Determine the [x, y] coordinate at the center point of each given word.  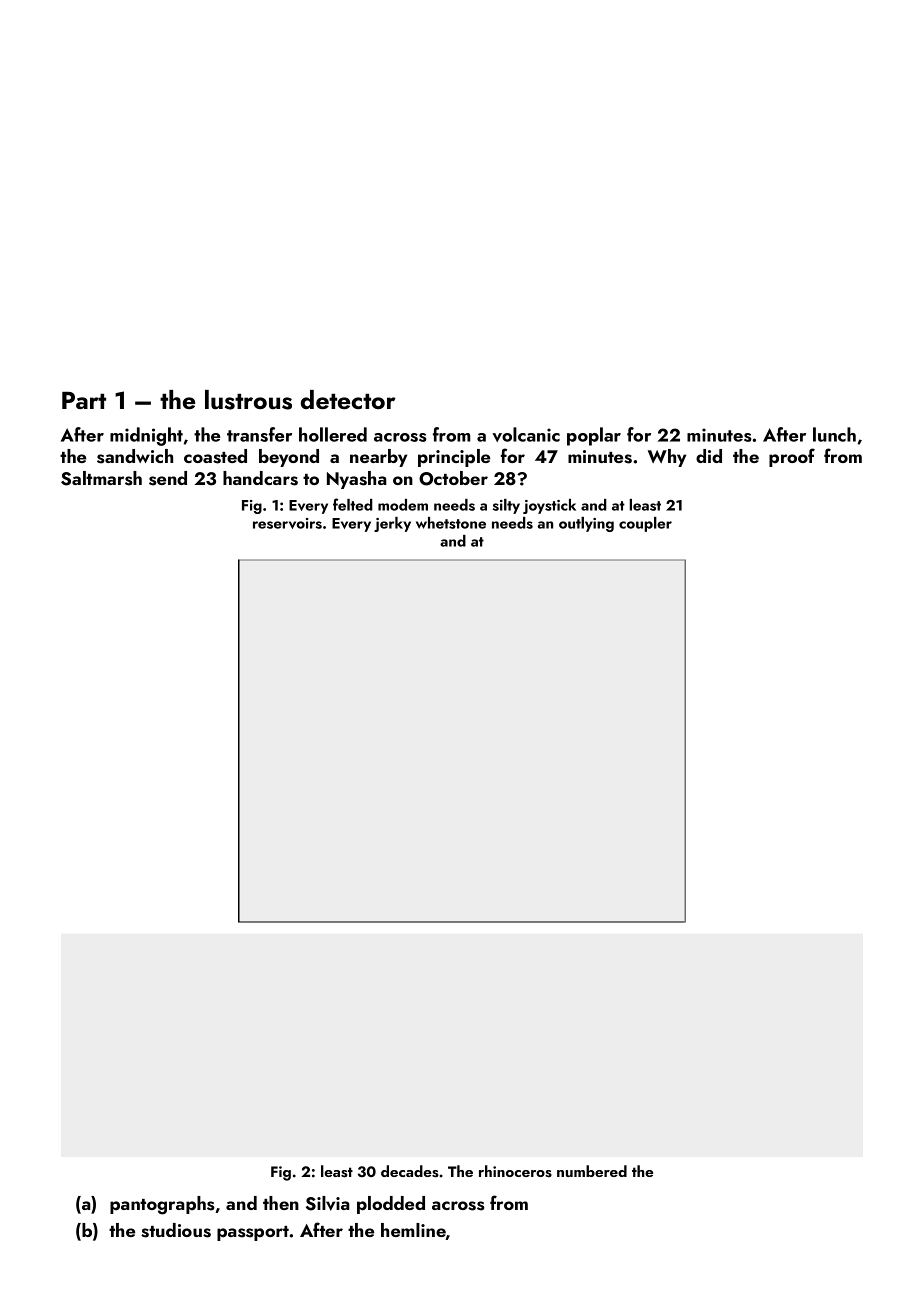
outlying [586, 524]
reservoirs [287, 523]
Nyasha [357, 480]
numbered [592, 1171]
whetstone [451, 523]
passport [253, 1233]
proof [792, 457]
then [281, 1203]
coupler [645, 524]
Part [84, 400]
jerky [392, 524]
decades [410, 1171]
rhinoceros [515, 1171]
